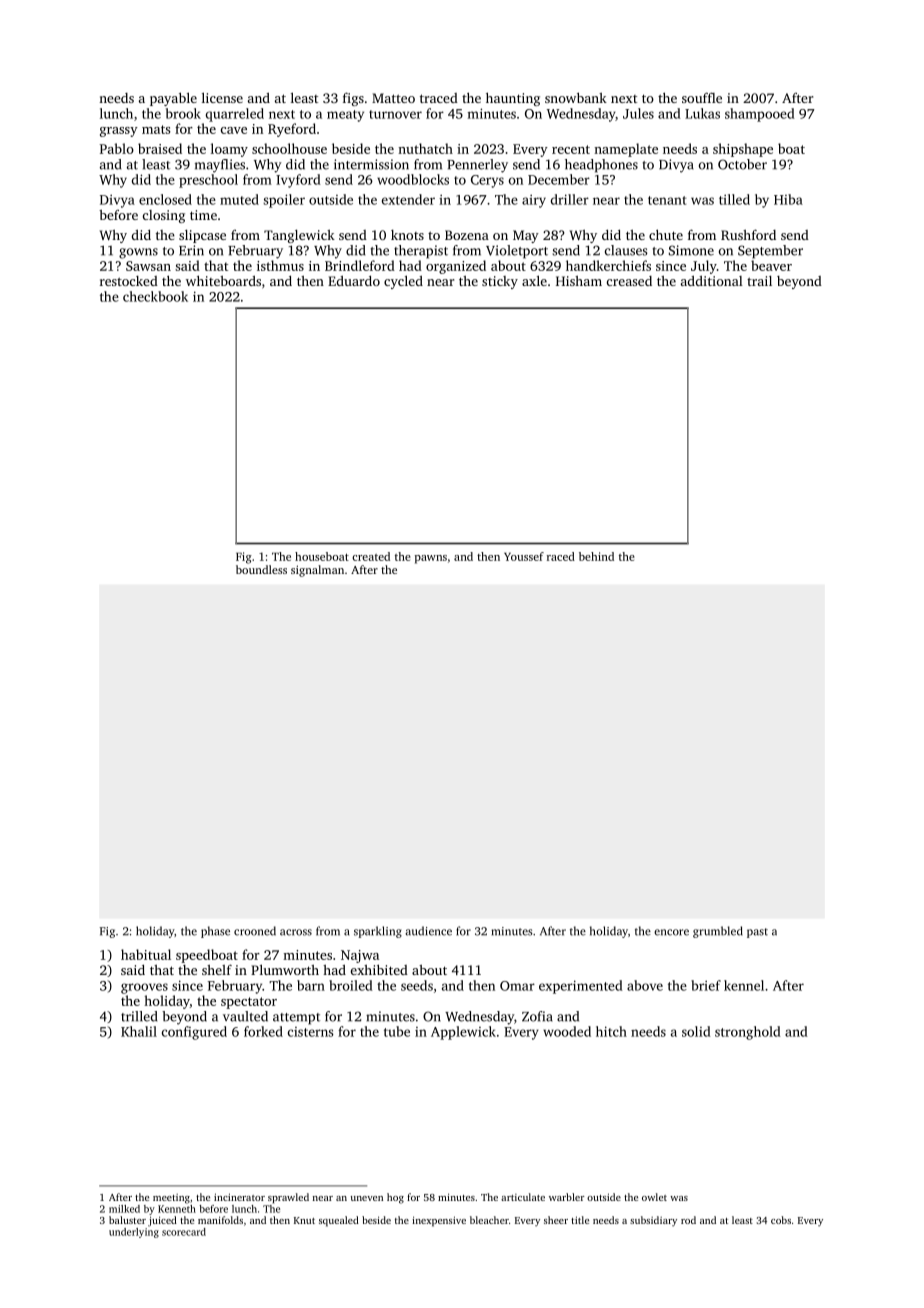  What do you see at coordinates (759, 281) in the screenshot?
I see `trail` at bounding box center [759, 281].
